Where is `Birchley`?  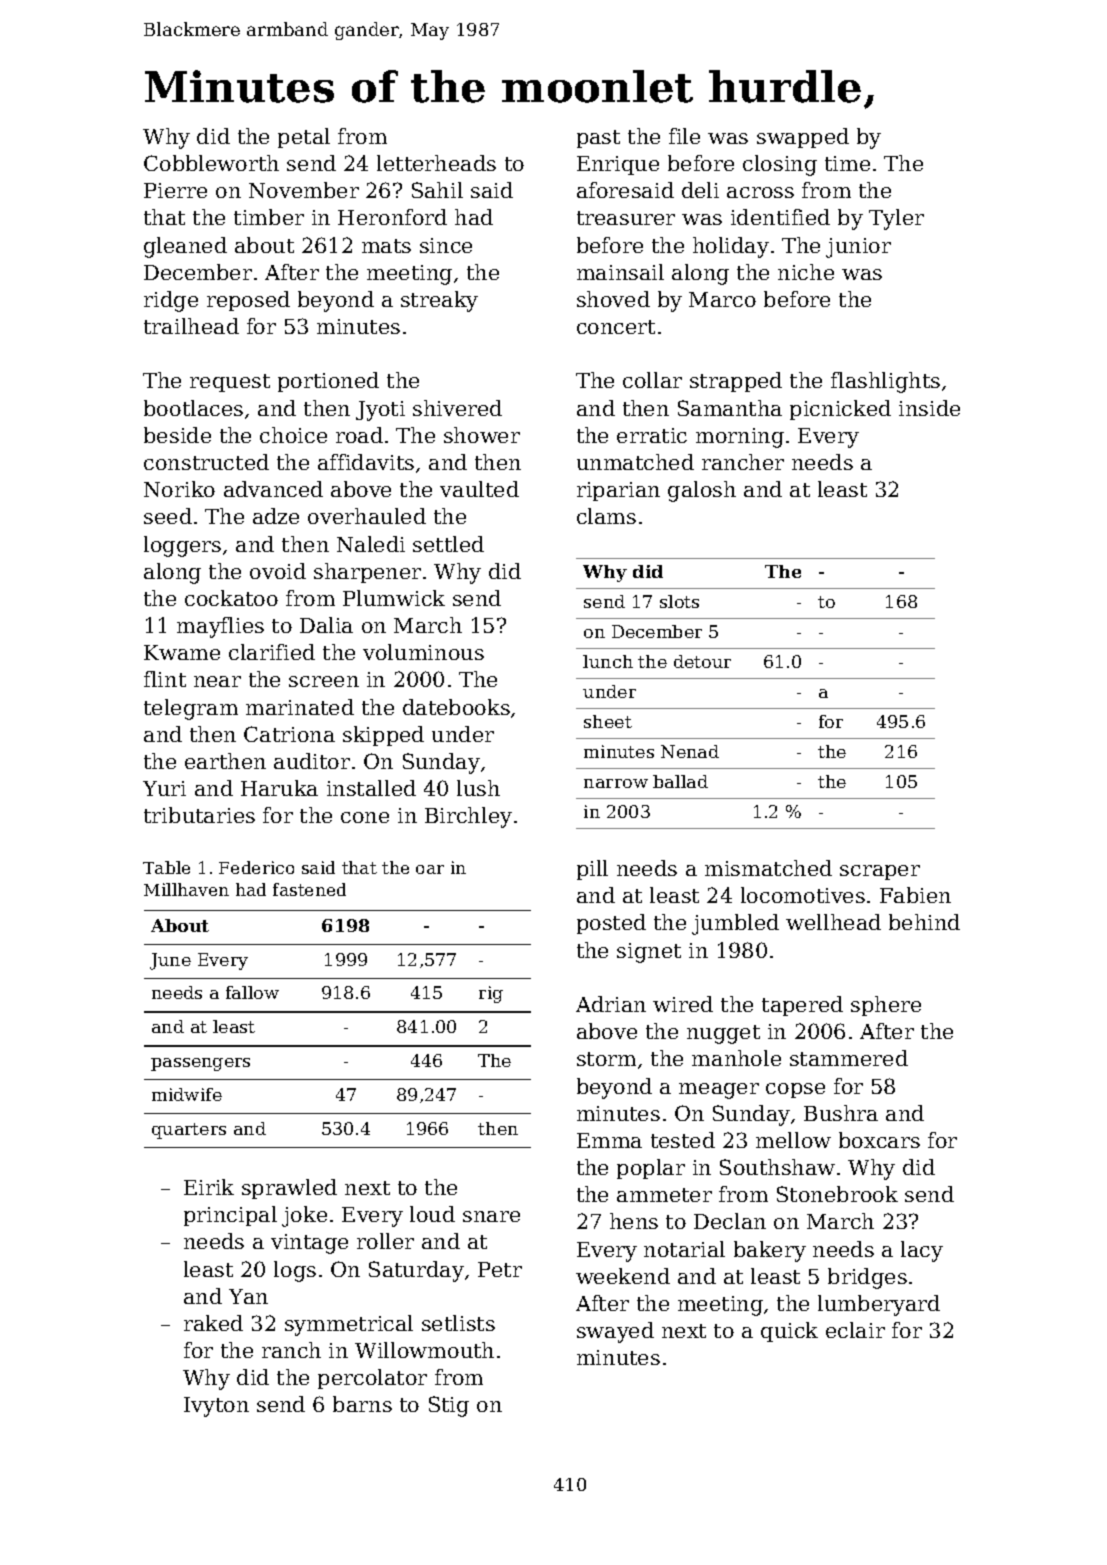
Birchley is located at coordinates (468, 817).
